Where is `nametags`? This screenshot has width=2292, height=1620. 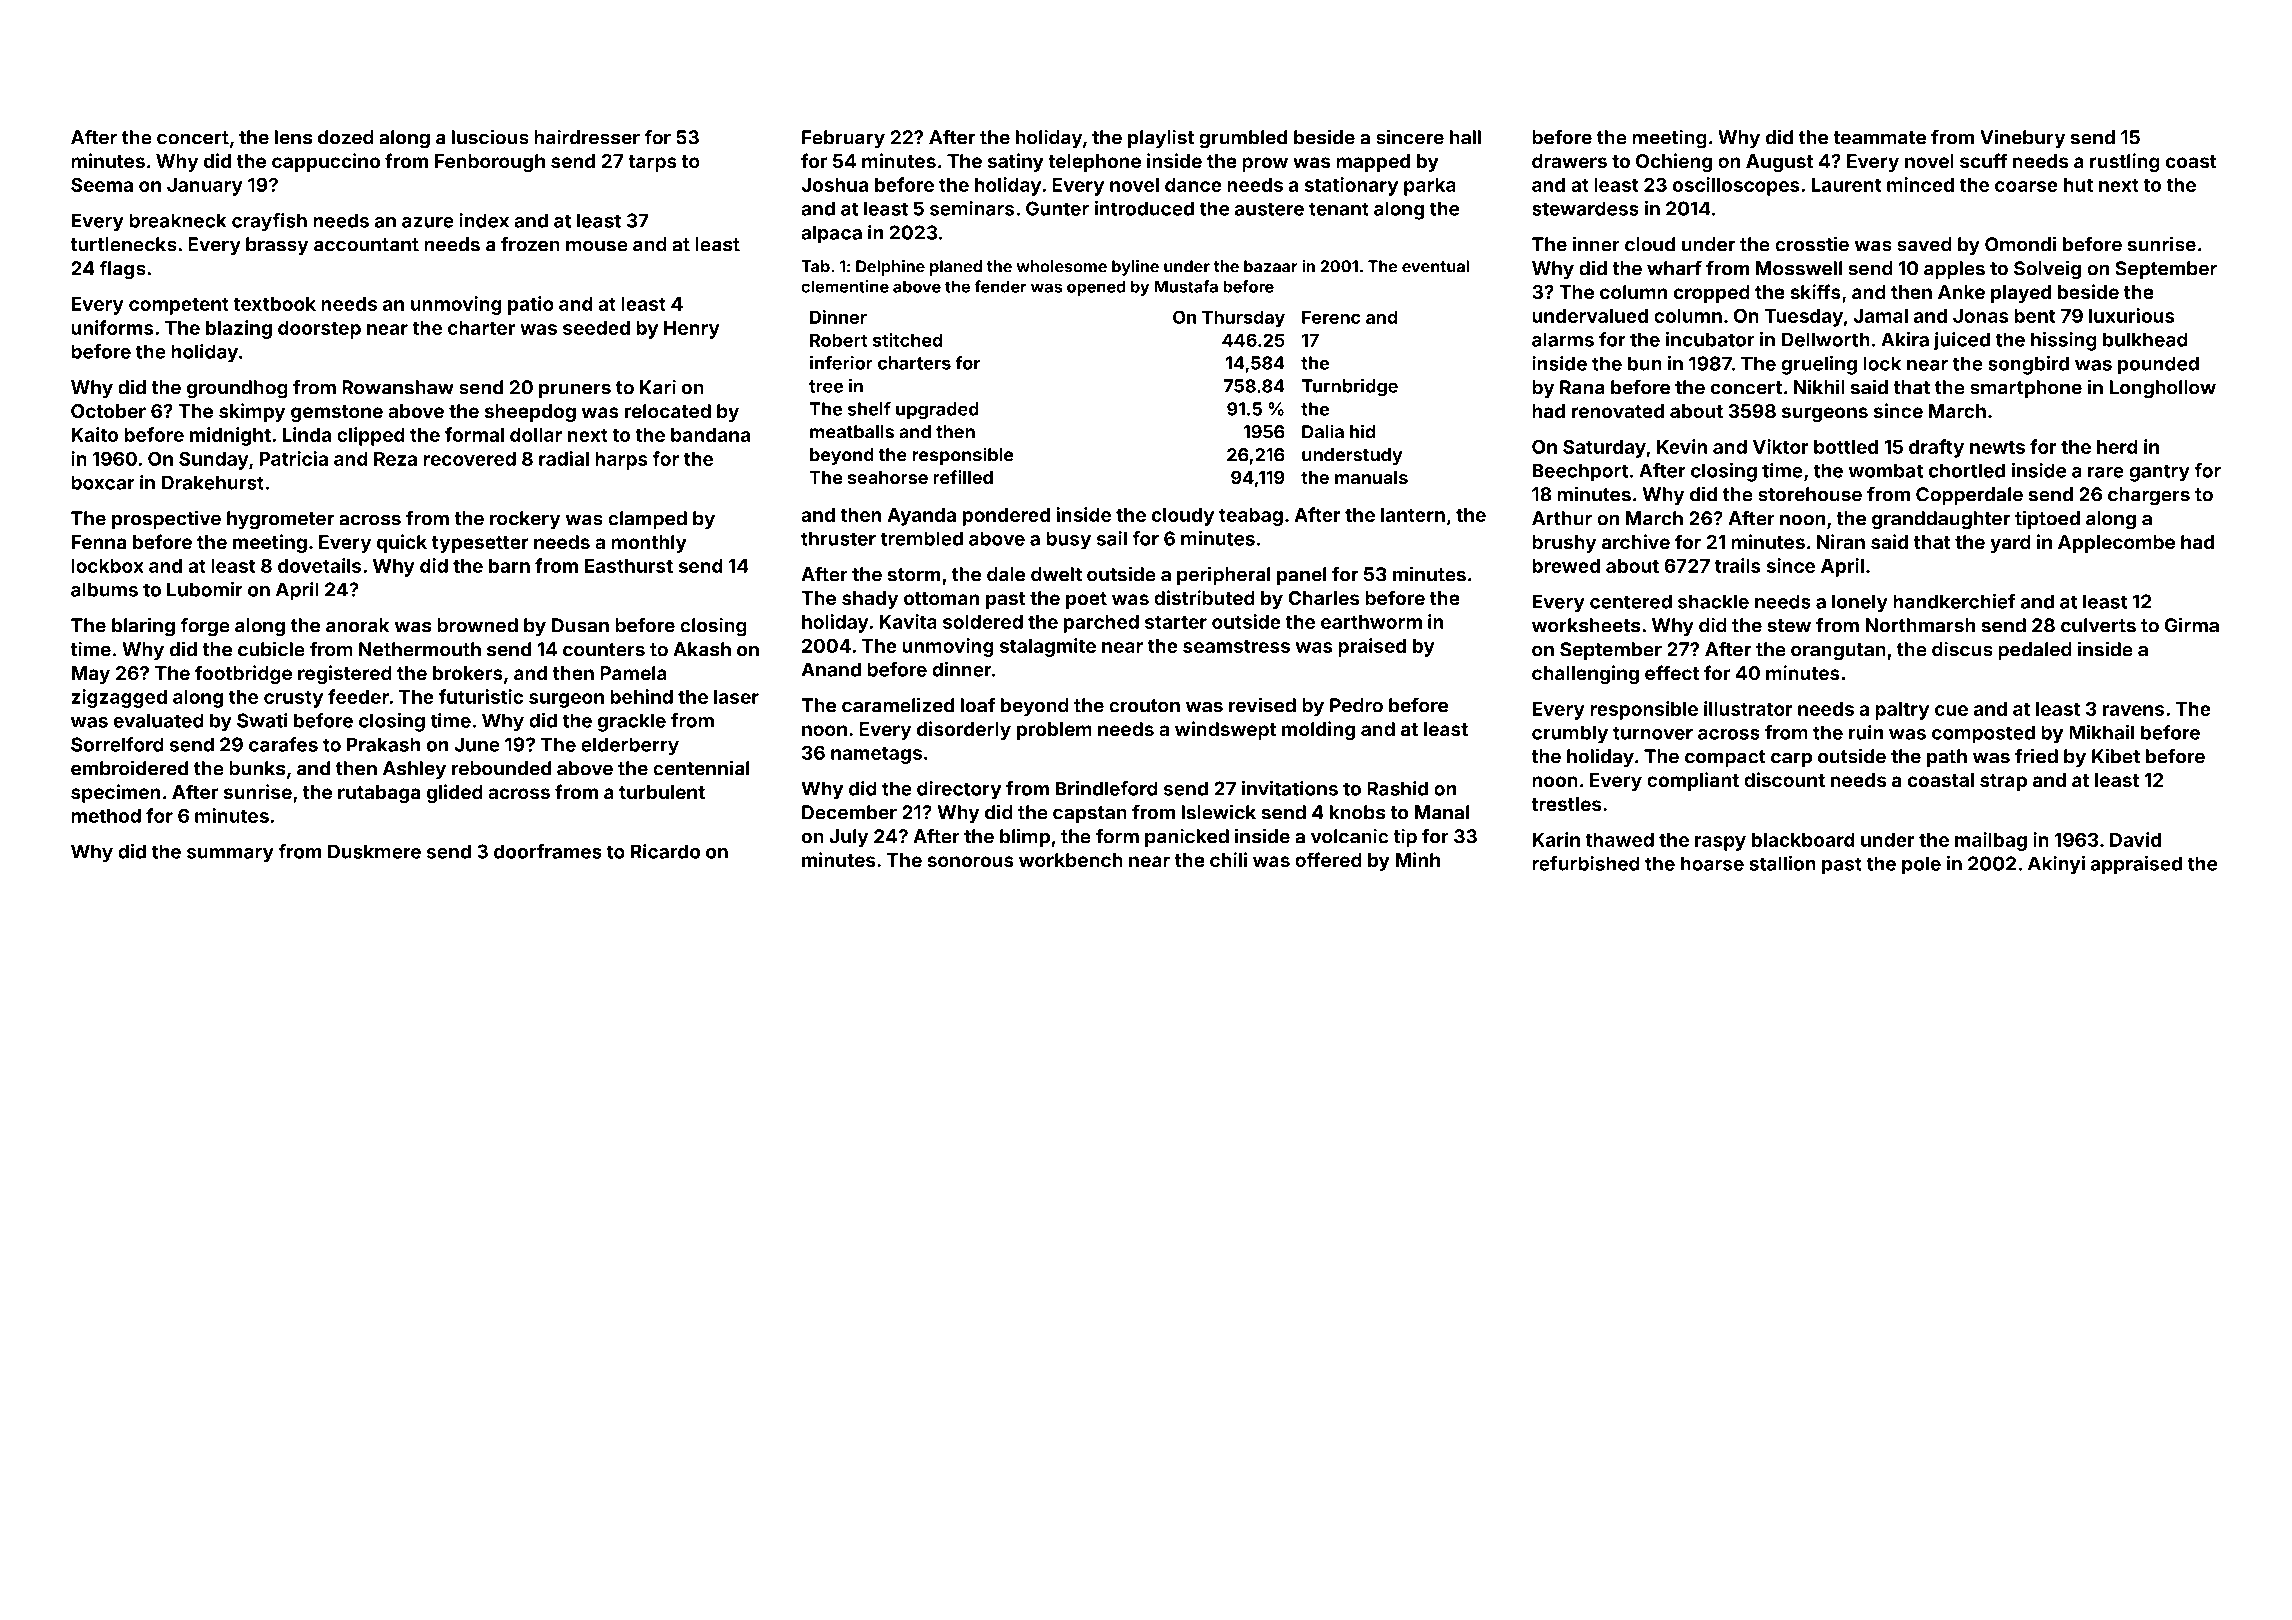 nametags is located at coordinates (876, 755).
